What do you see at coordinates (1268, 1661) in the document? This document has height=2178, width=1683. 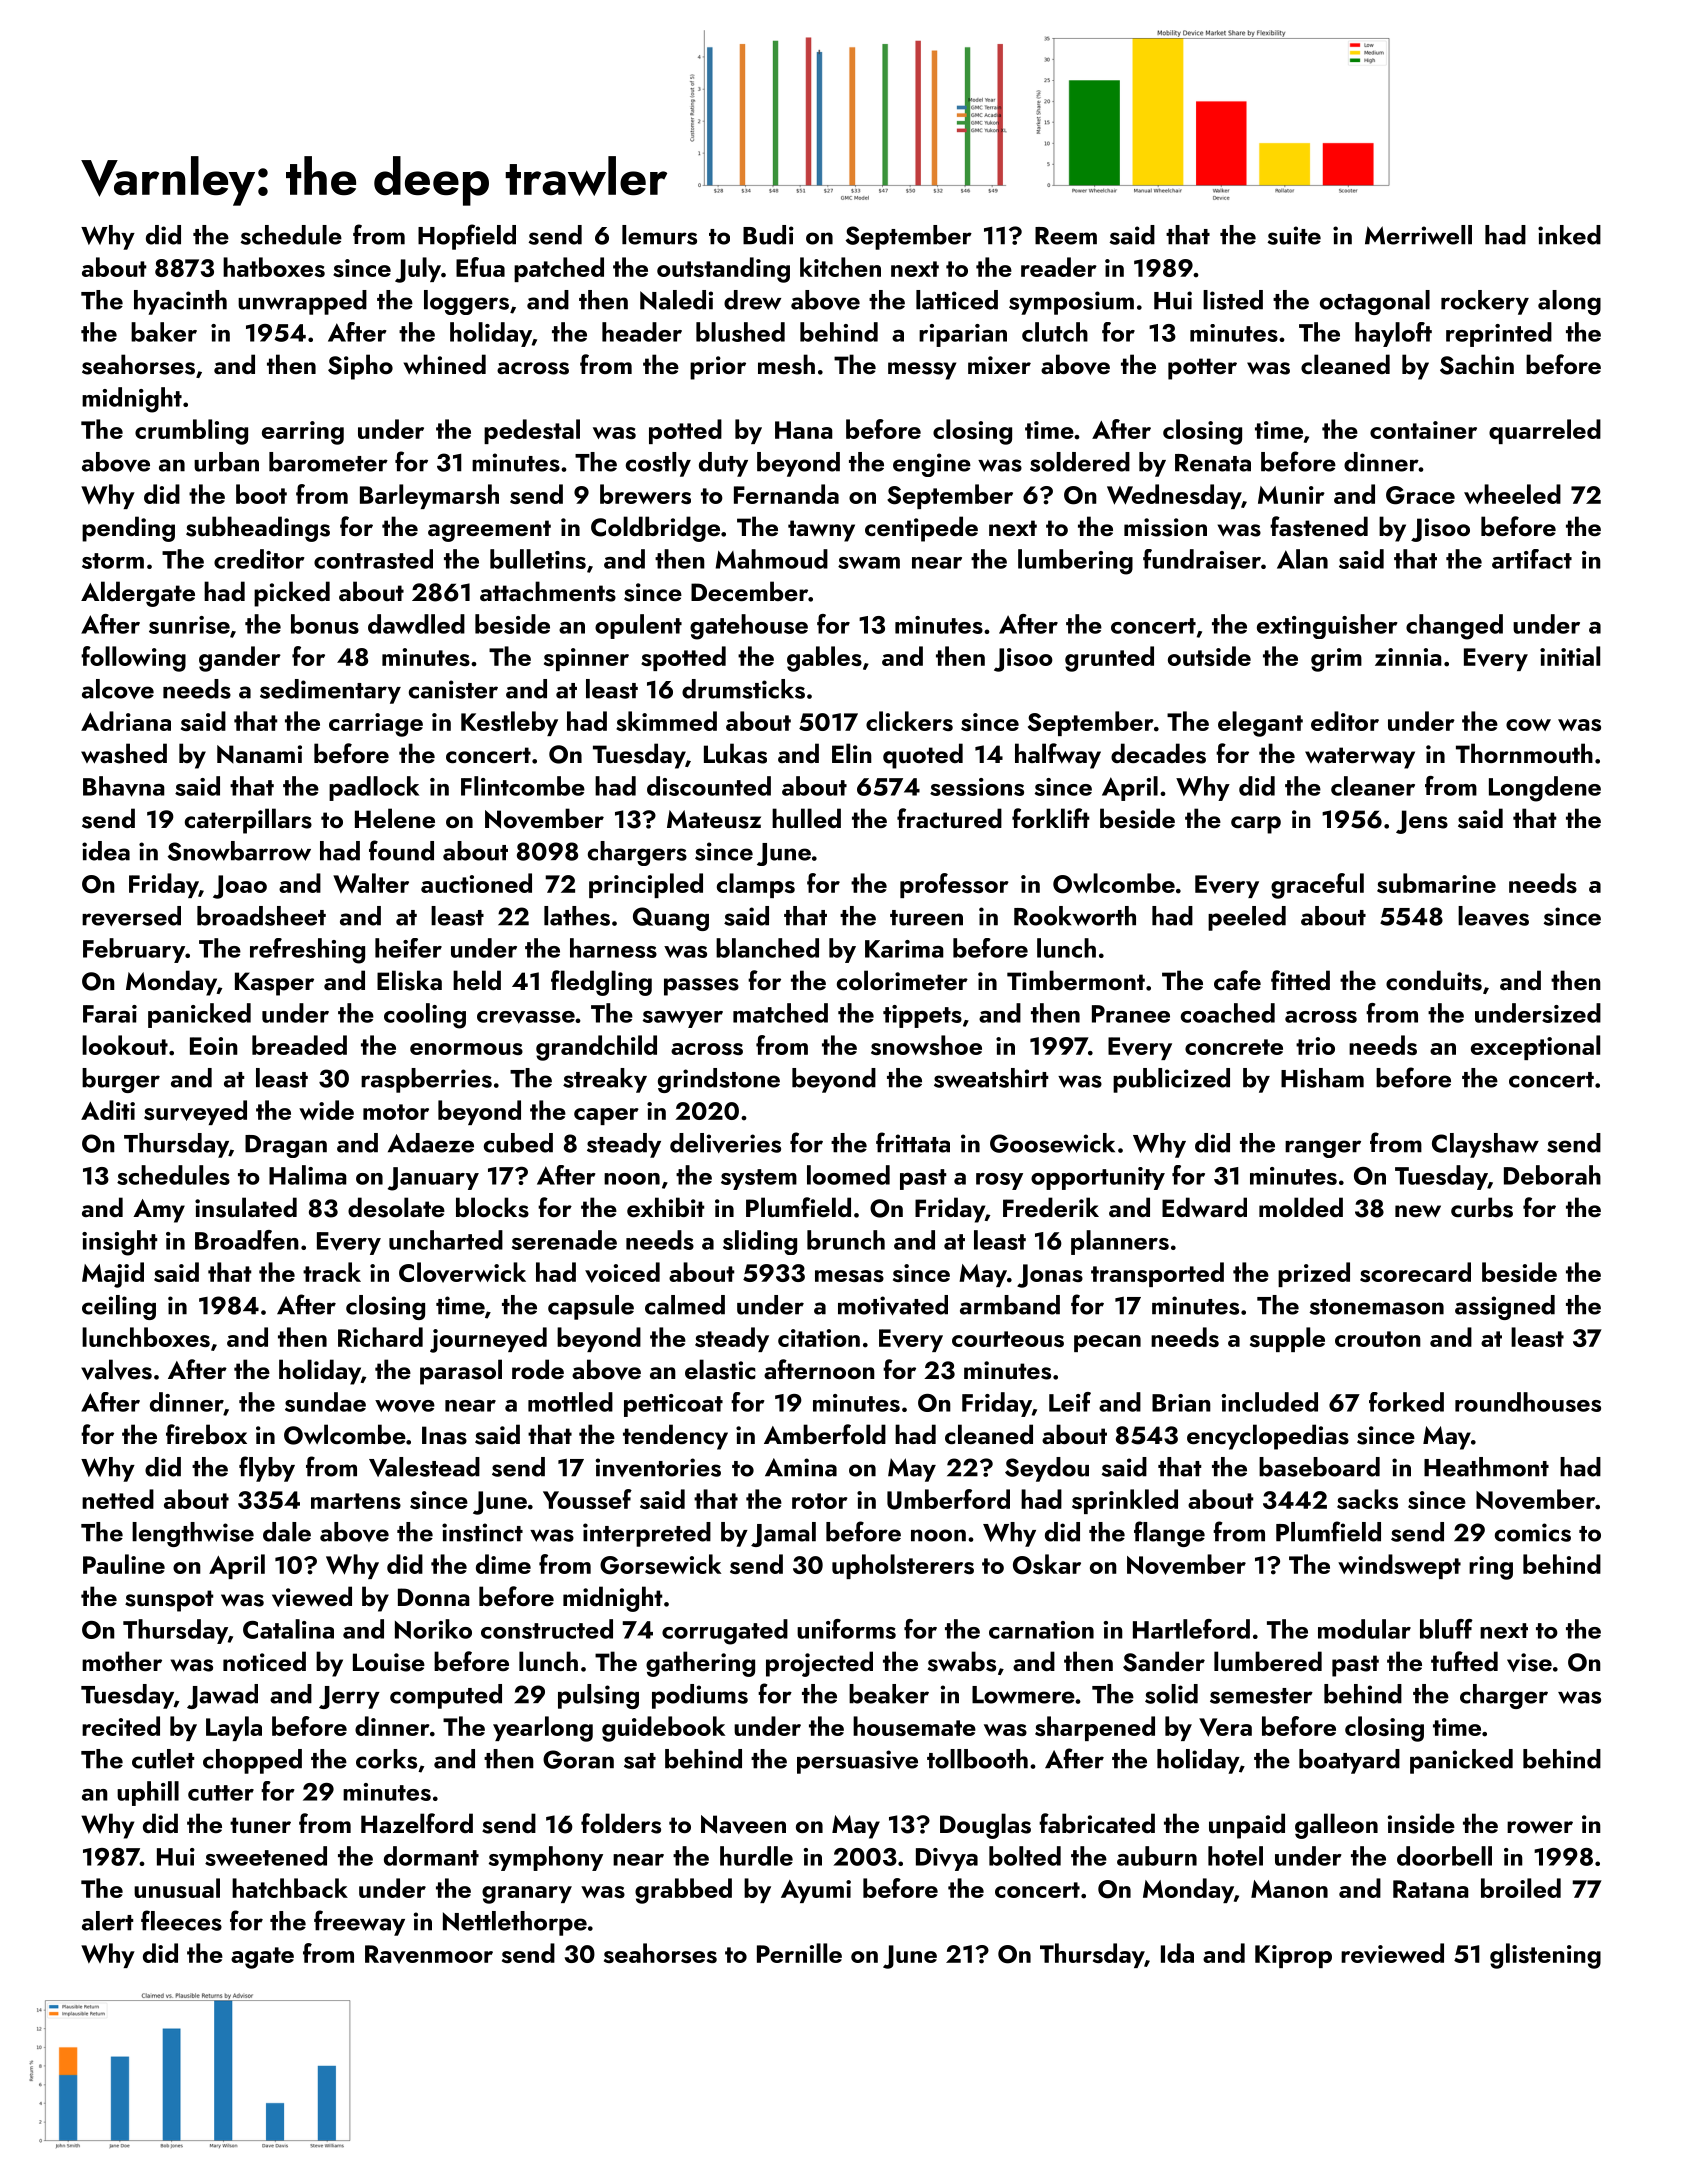 I see `lumbered` at bounding box center [1268, 1661].
